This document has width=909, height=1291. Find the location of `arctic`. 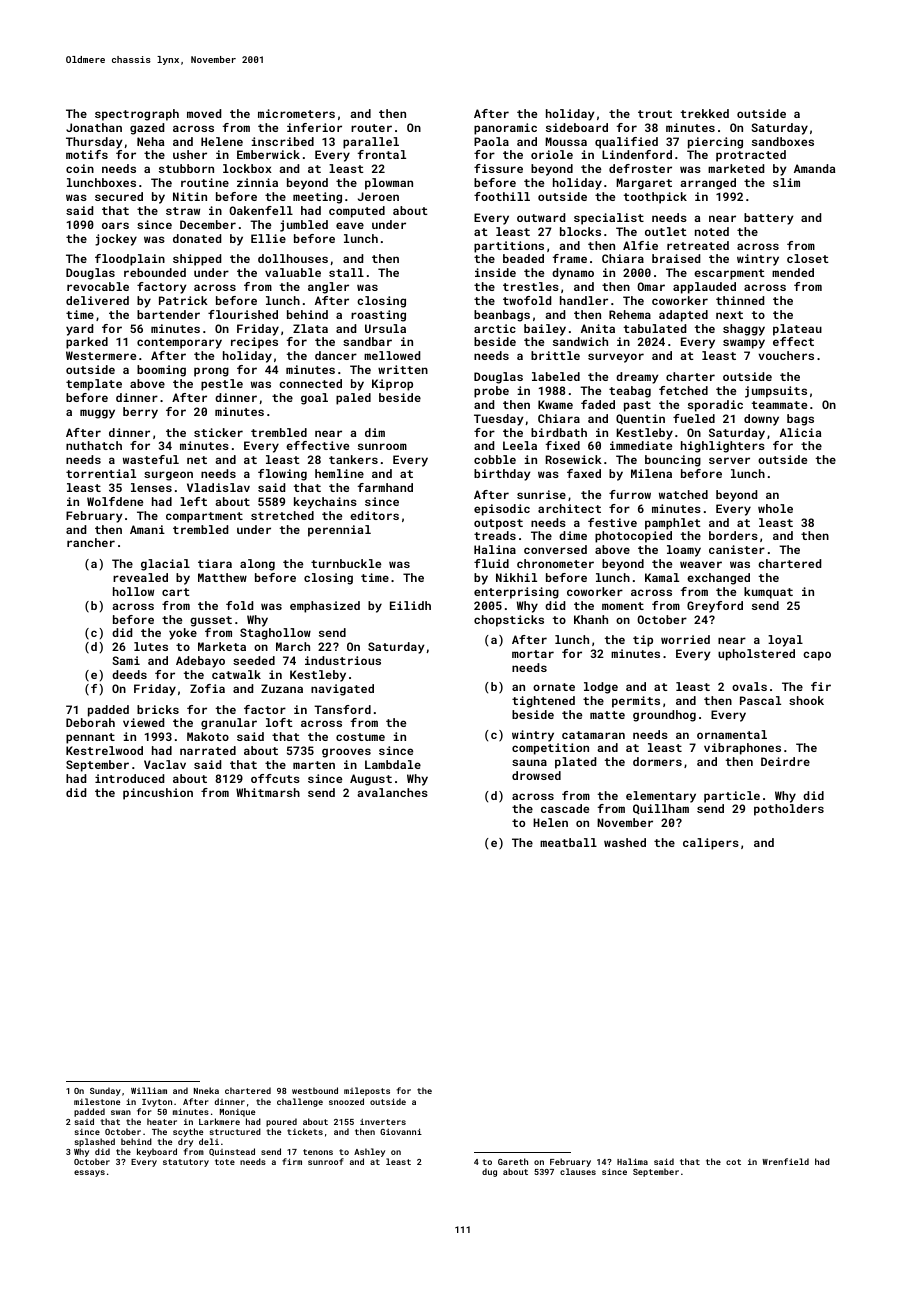

arctic is located at coordinates (495, 328).
